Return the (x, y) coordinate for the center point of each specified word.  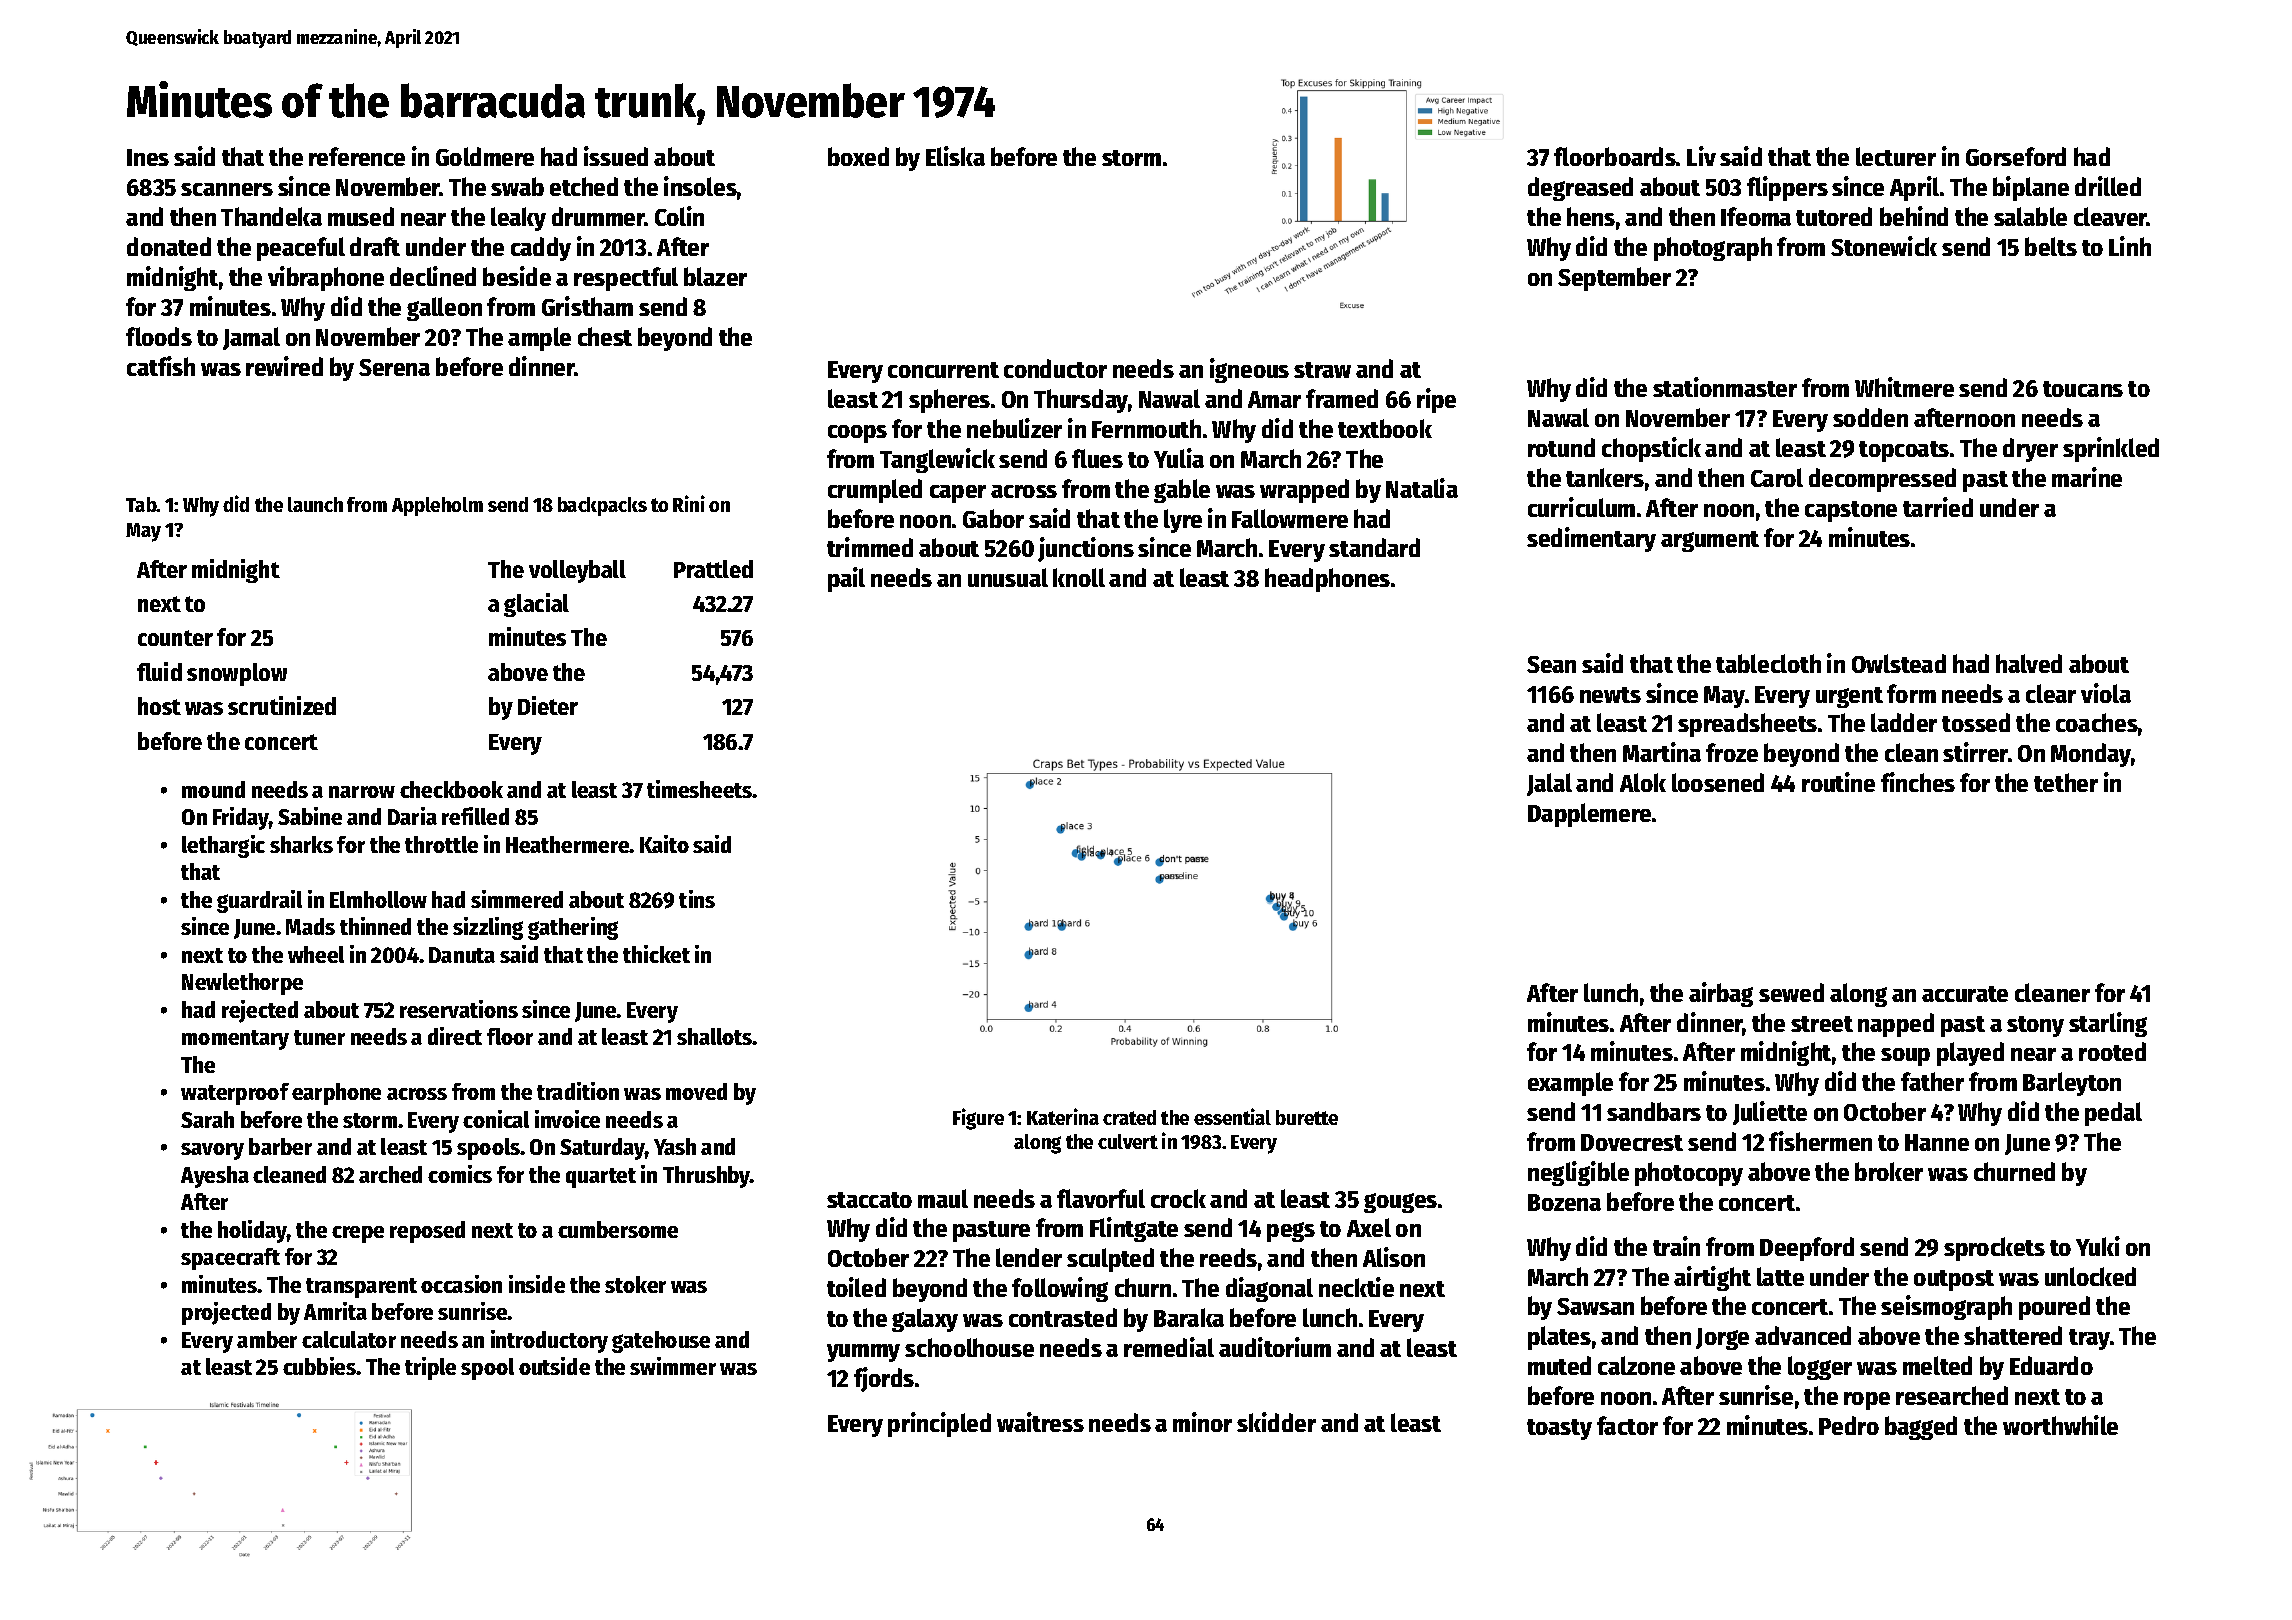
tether (2066, 782)
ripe (1436, 400)
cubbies (320, 1366)
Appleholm (437, 506)
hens (1591, 216)
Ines (148, 157)
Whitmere (1904, 387)
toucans (2083, 389)
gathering (573, 928)
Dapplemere (1589, 815)
